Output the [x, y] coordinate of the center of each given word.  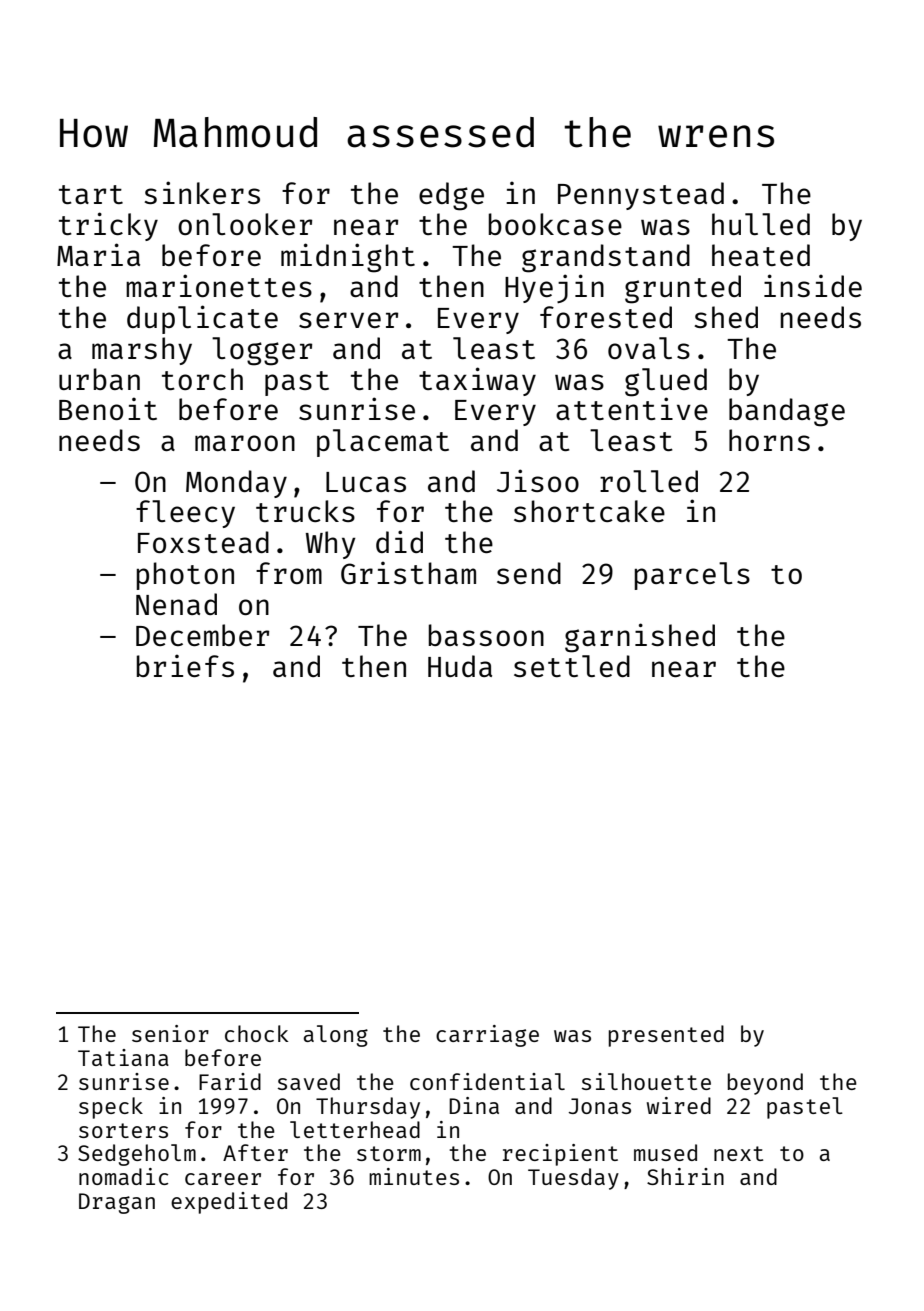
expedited [229, 1203]
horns [769, 440]
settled [572, 666]
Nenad [176, 604]
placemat [383, 443]
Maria [98, 254]
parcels [692, 576]
